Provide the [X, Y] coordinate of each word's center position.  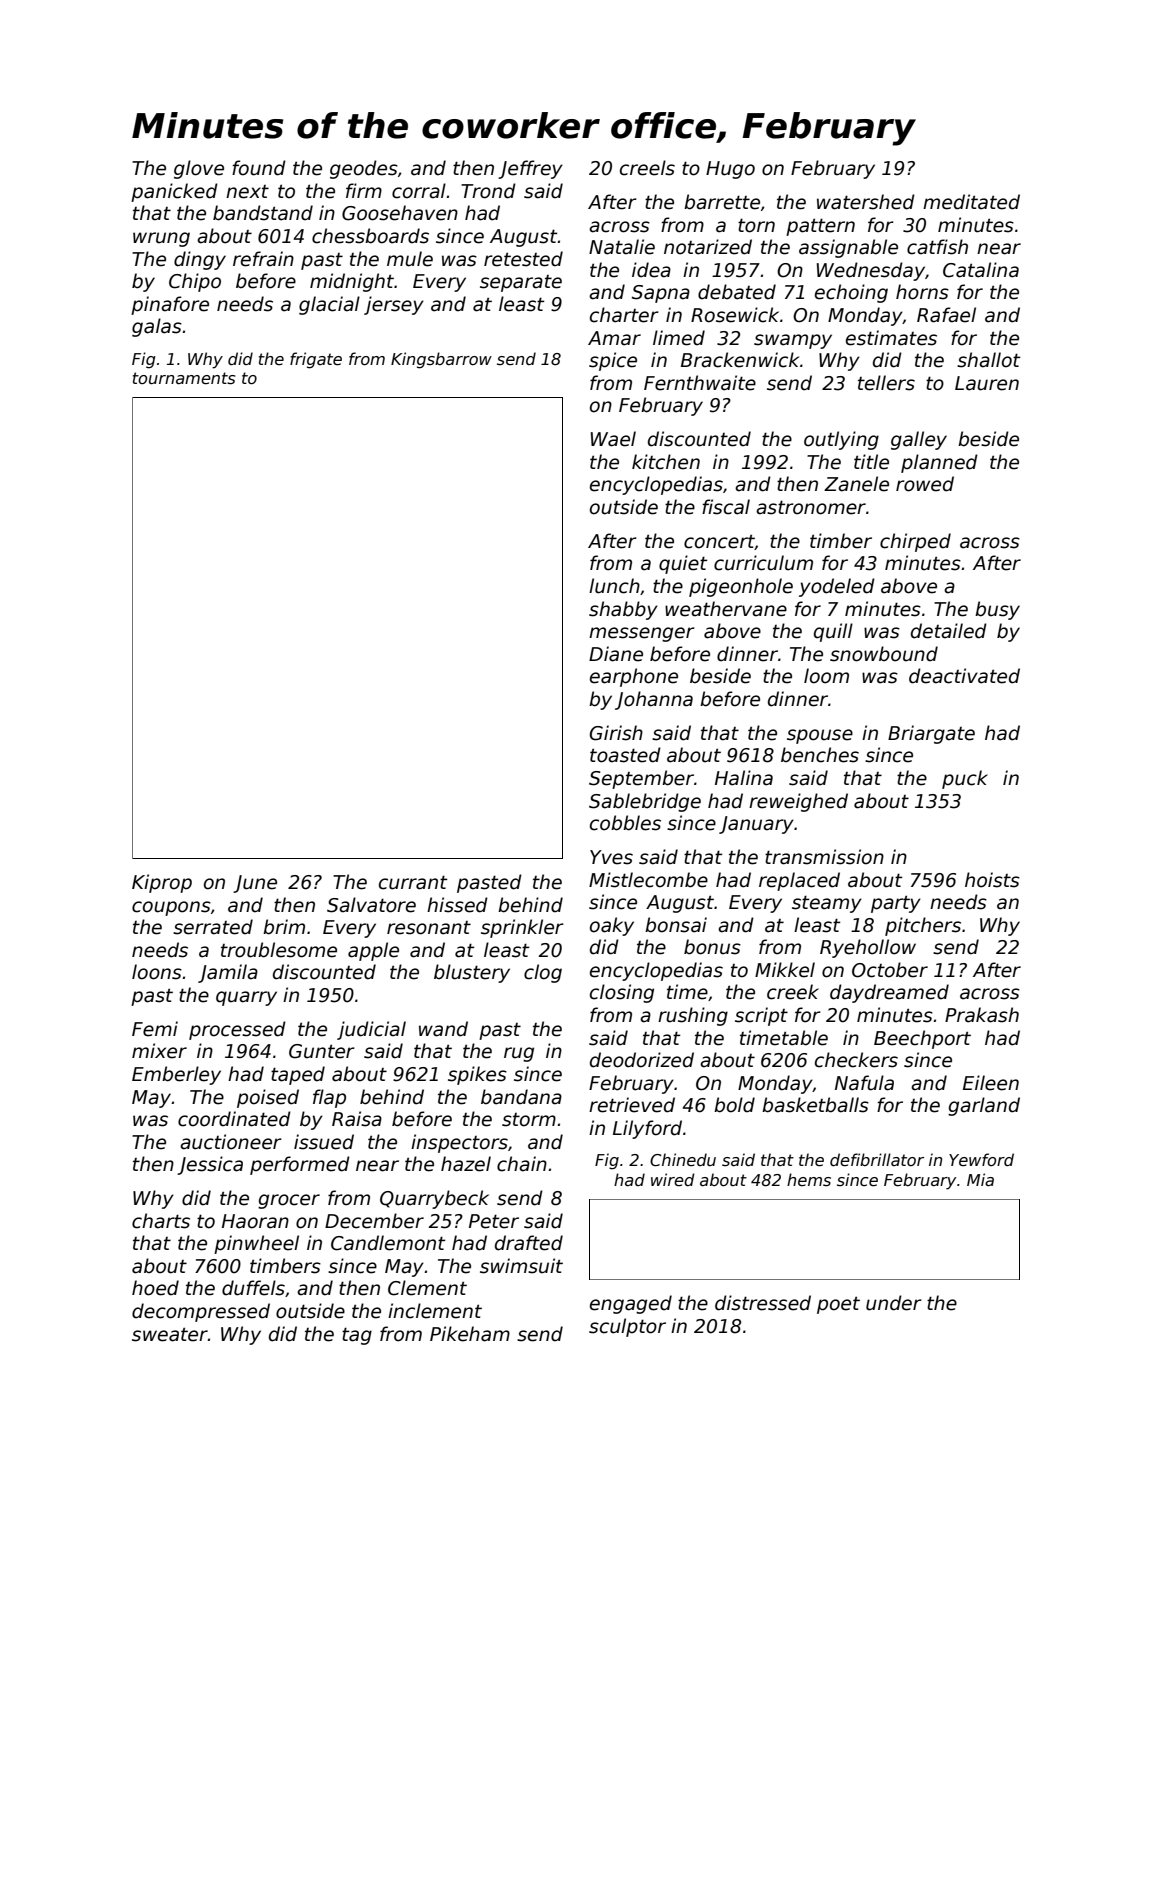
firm [364, 190]
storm [529, 1120]
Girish [616, 733]
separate [521, 283]
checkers [856, 1060]
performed [300, 1165]
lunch [614, 586]
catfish [937, 247]
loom [826, 676]
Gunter [322, 1051]
